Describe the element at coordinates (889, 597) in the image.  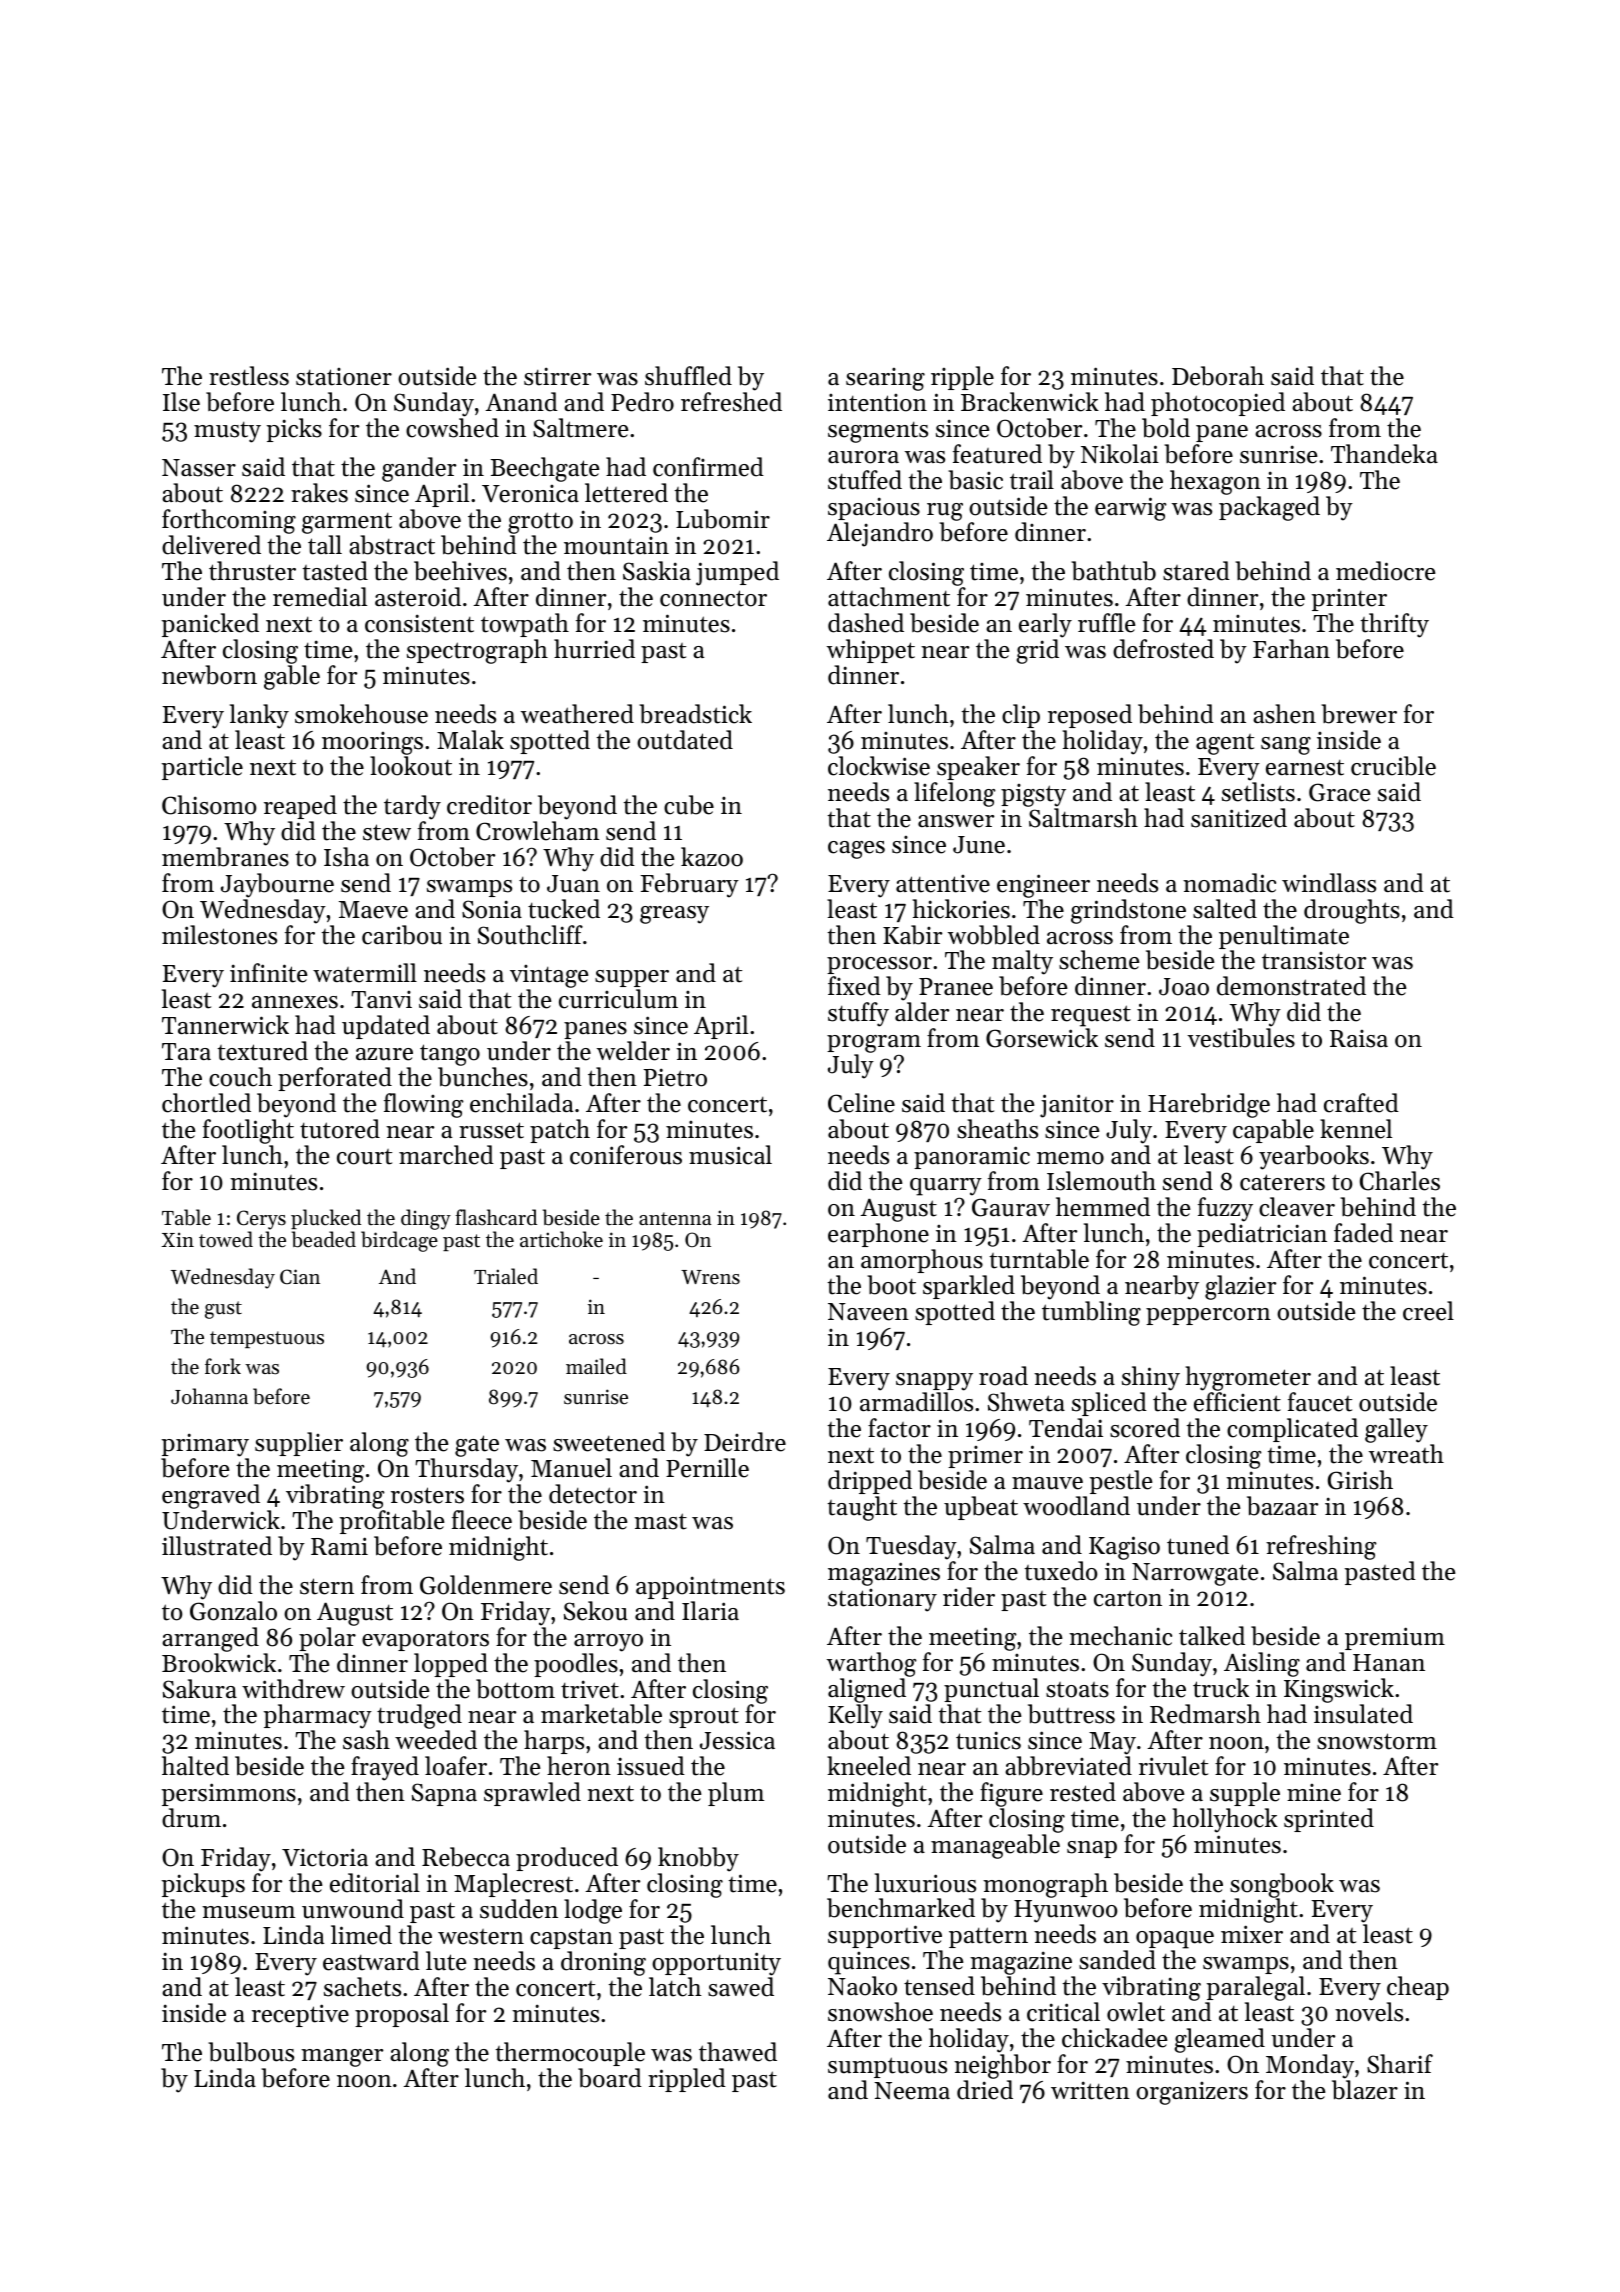
I see `attachment` at that location.
